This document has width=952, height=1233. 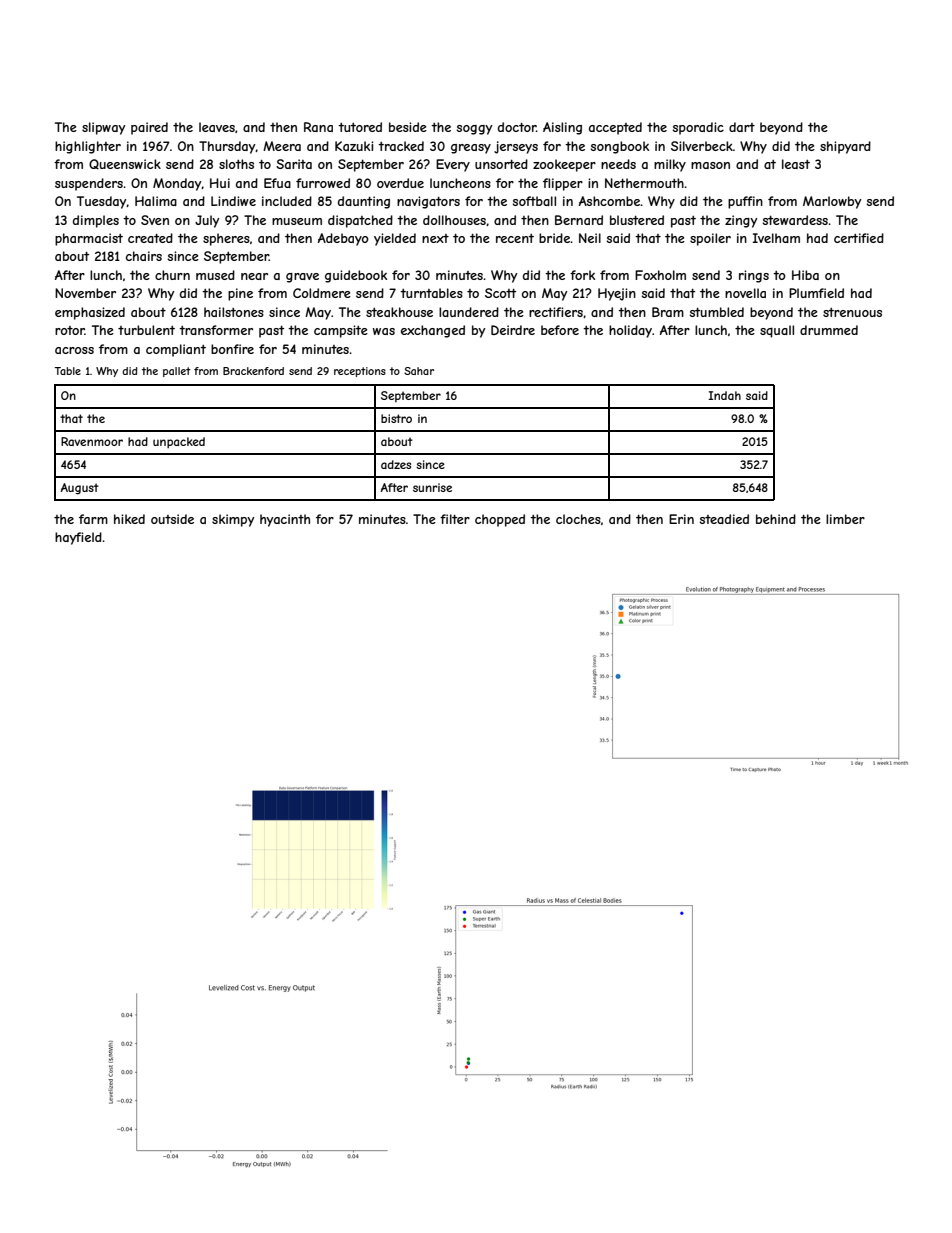 I want to click on sloths, so click(x=236, y=164).
